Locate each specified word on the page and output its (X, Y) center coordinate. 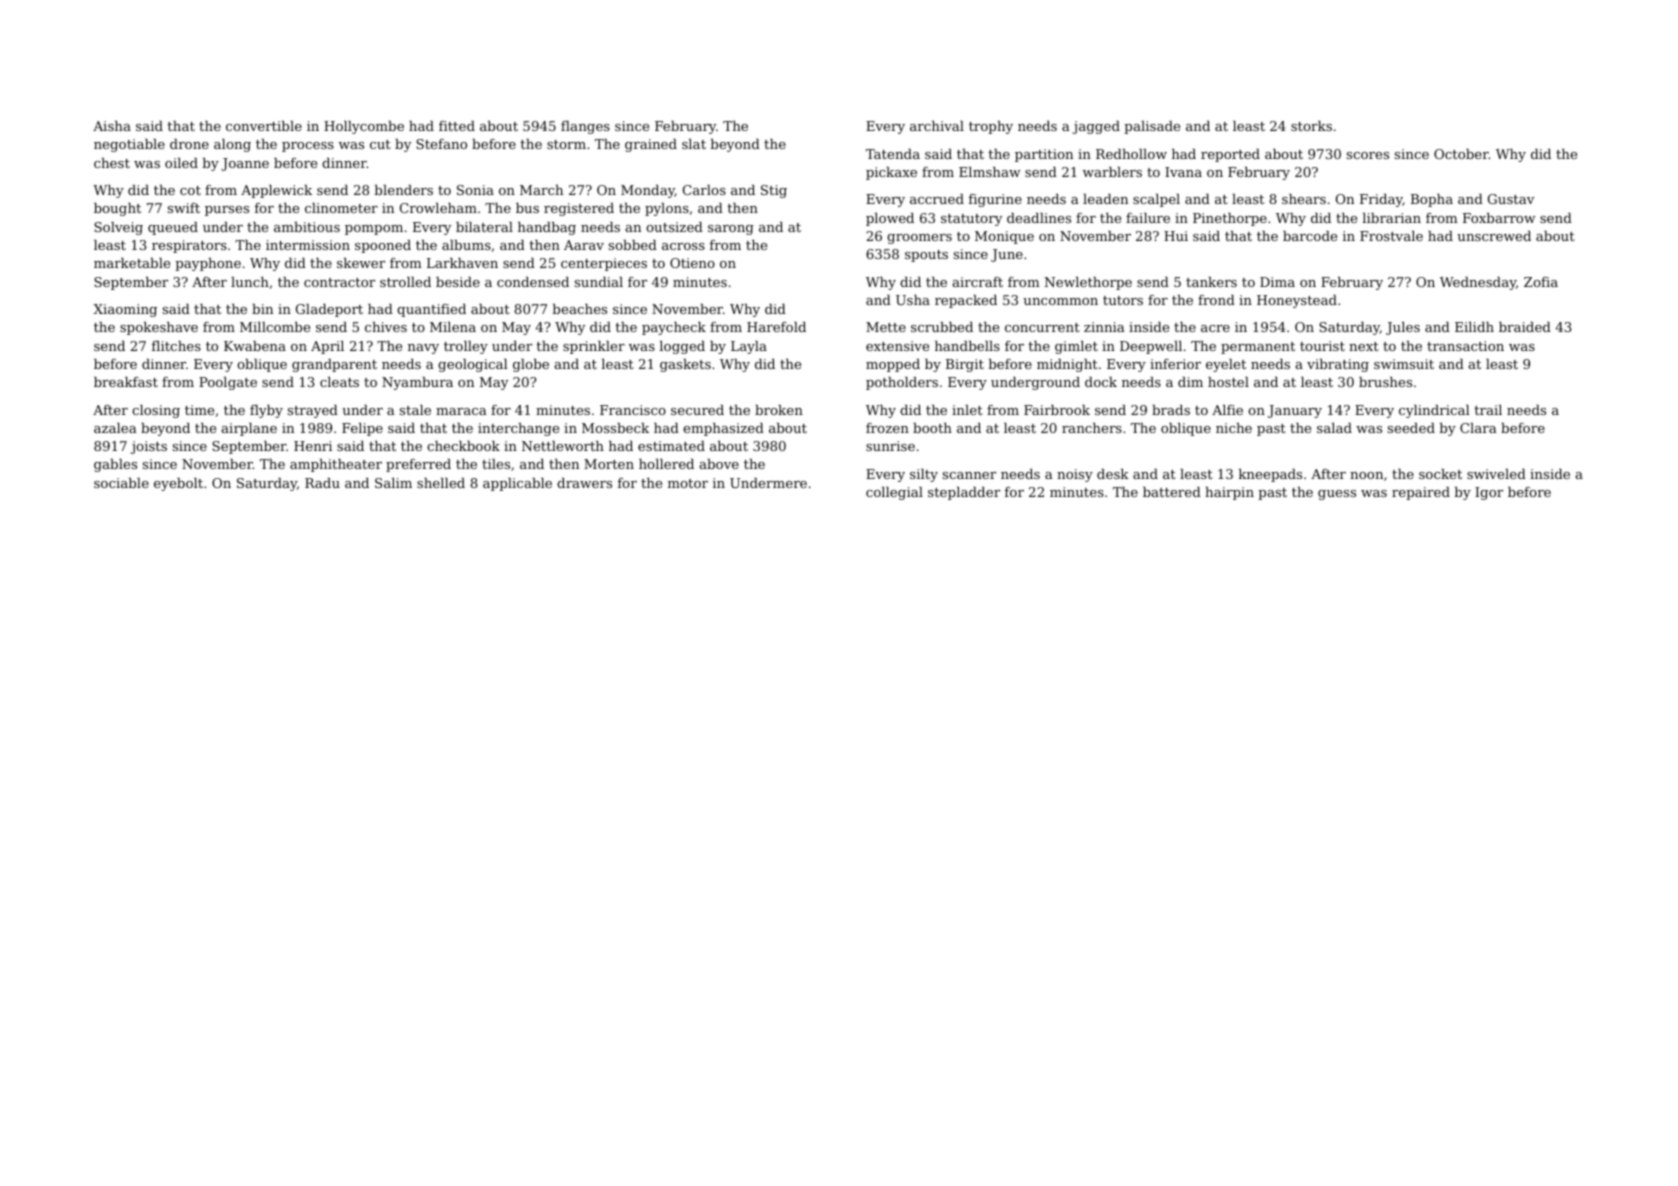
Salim (393, 483)
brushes (1385, 382)
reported (1230, 155)
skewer (361, 263)
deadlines (1039, 218)
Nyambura (417, 383)
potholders (902, 383)
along (232, 145)
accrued (937, 199)
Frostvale (1391, 236)
